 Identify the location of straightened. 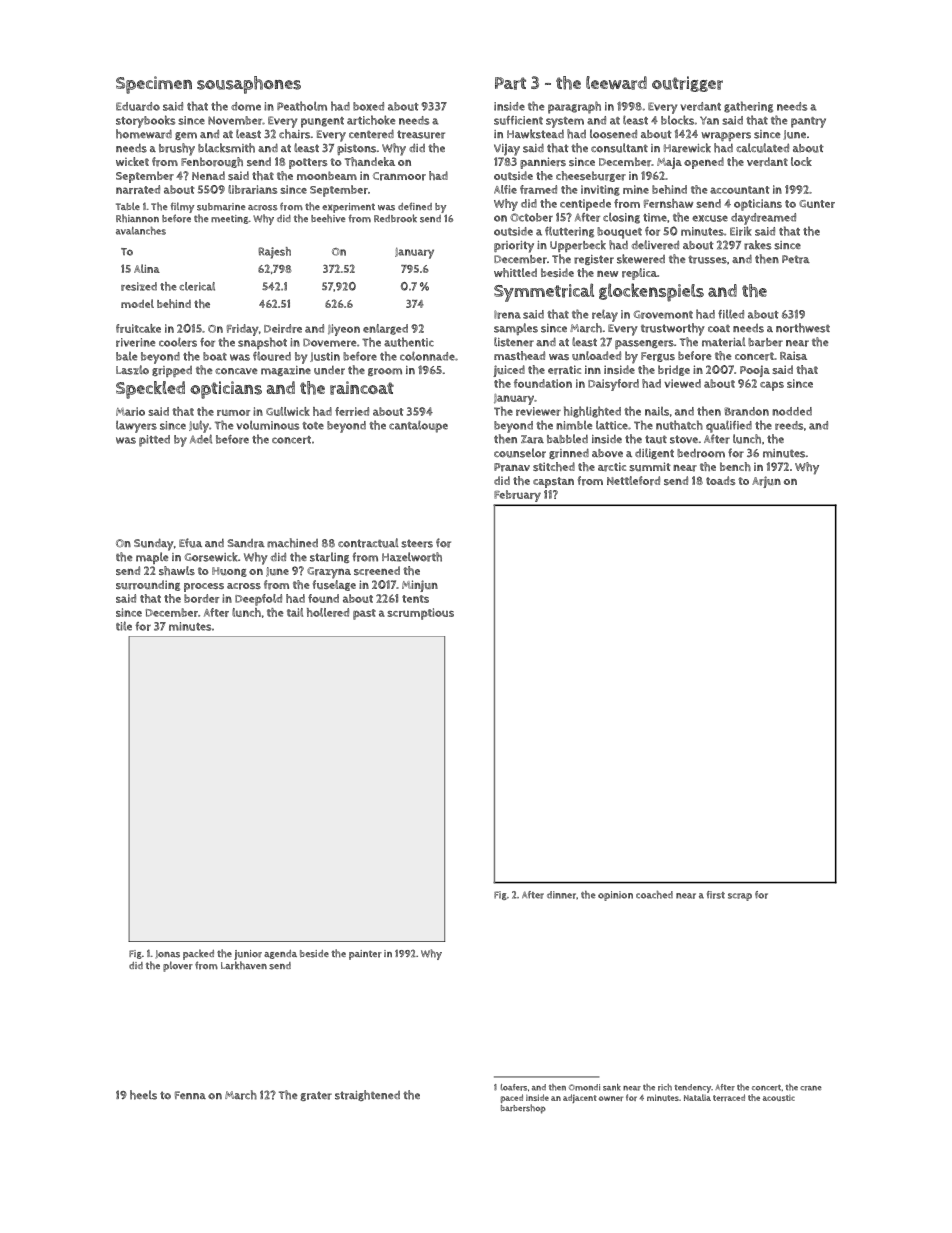
(367, 1095).
